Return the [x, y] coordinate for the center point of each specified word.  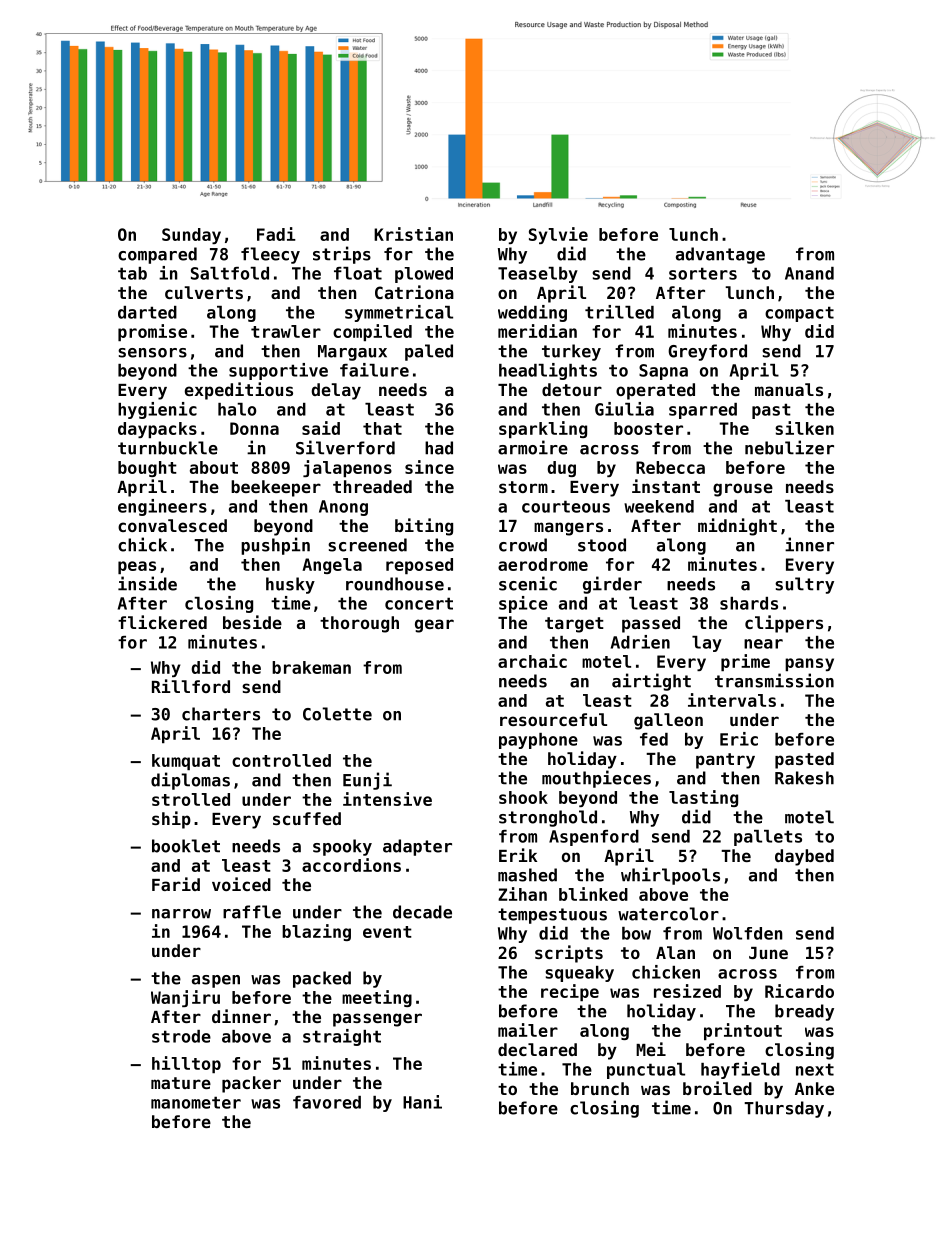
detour [572, 389]
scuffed [307, 818]
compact [799, 314]
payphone [538, 741]
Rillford [191, 686]
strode [181, 1036]
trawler [286, 331]
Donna [254, 428]
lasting [703, 798]
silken [804, 428]
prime [745, 662]
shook [523, 797]
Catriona [414, 292]
